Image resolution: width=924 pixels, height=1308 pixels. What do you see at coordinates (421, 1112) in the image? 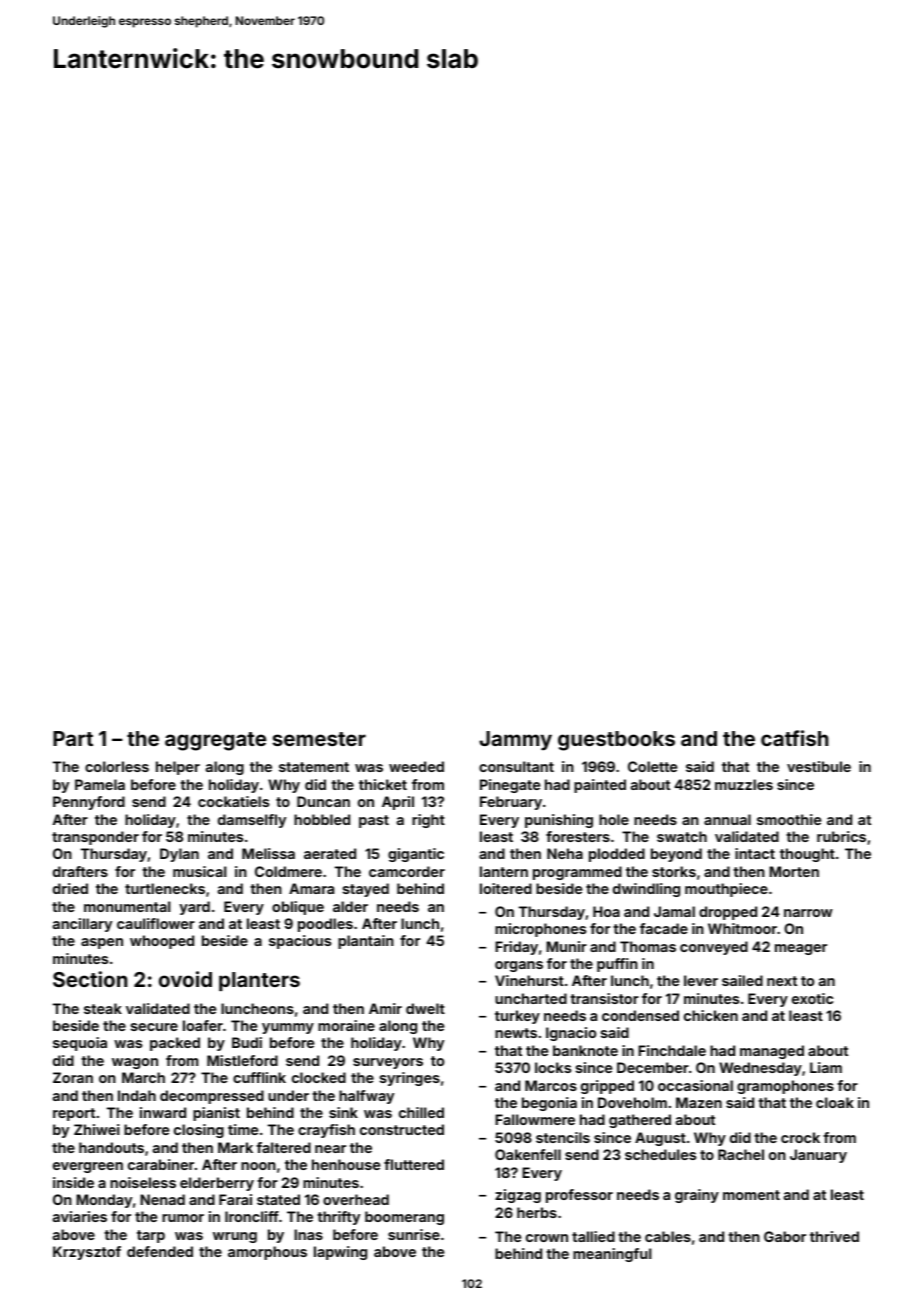
I see `chilled` at bounding box center [421, 1112].
